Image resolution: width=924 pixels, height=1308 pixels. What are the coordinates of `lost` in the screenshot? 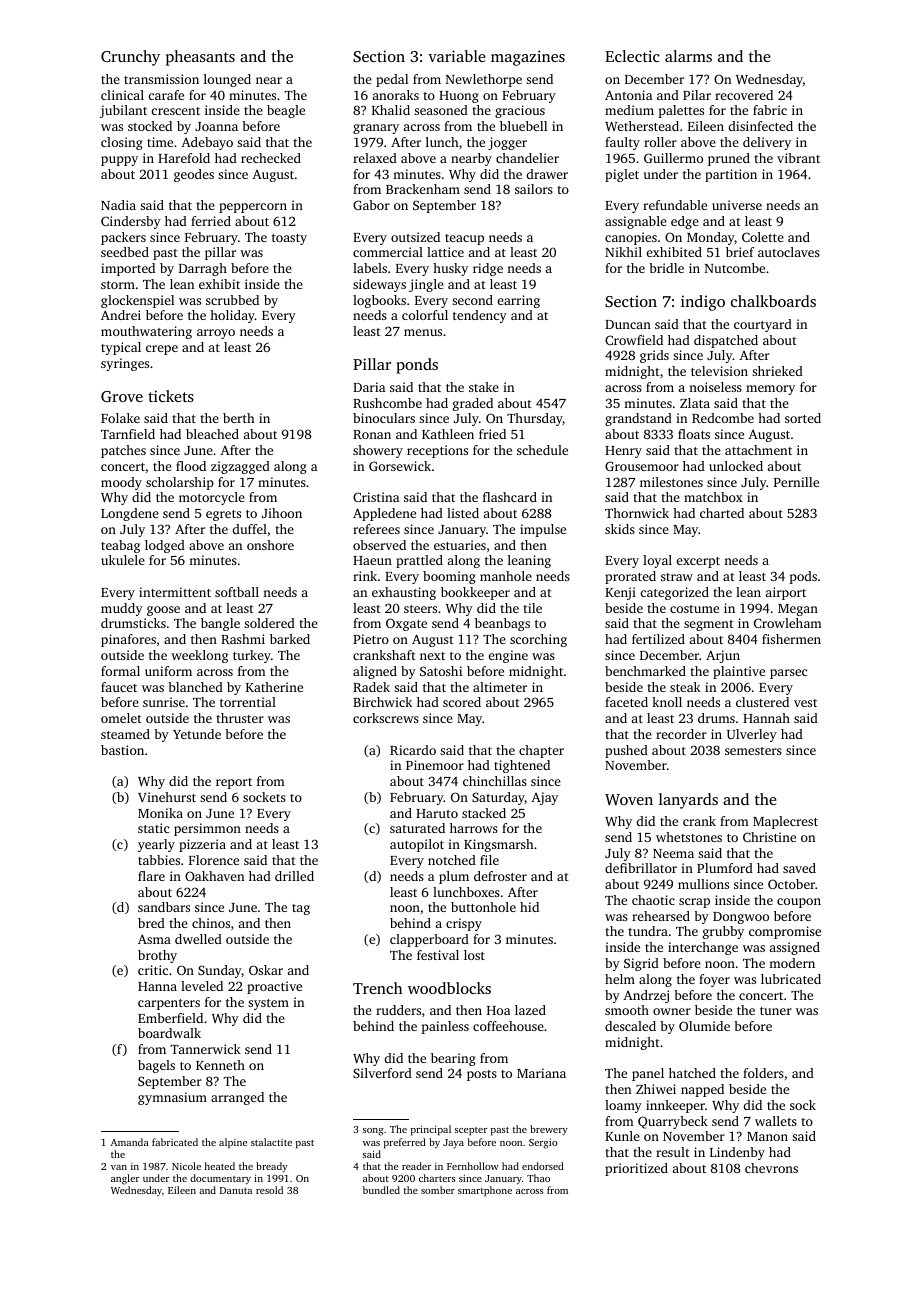 It's located at (474, 955).
